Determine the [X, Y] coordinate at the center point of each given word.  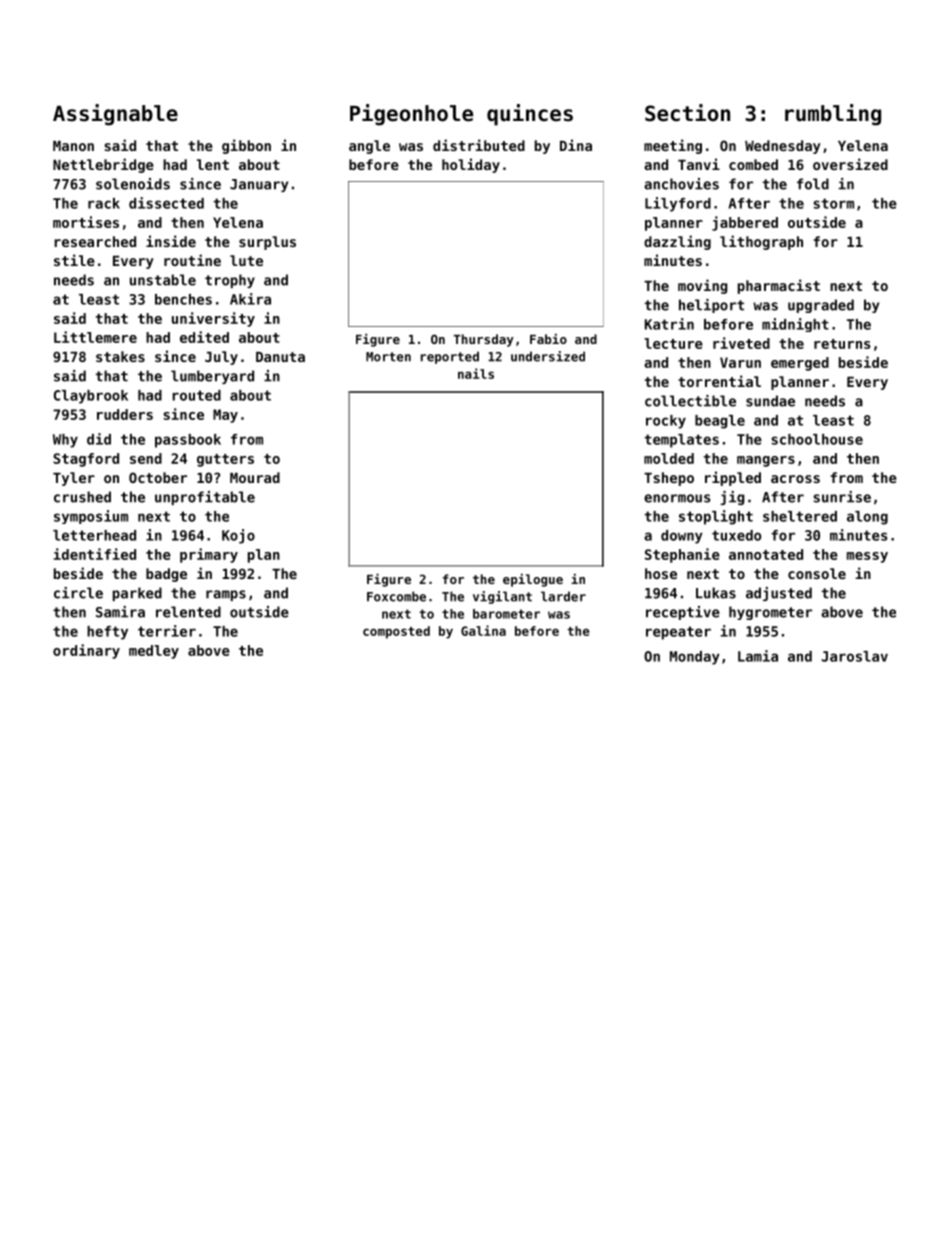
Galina [483, 630]
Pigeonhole [411, 115]
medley [154, 652]
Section [687, 113]
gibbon [246, 146]
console [817, 573]
